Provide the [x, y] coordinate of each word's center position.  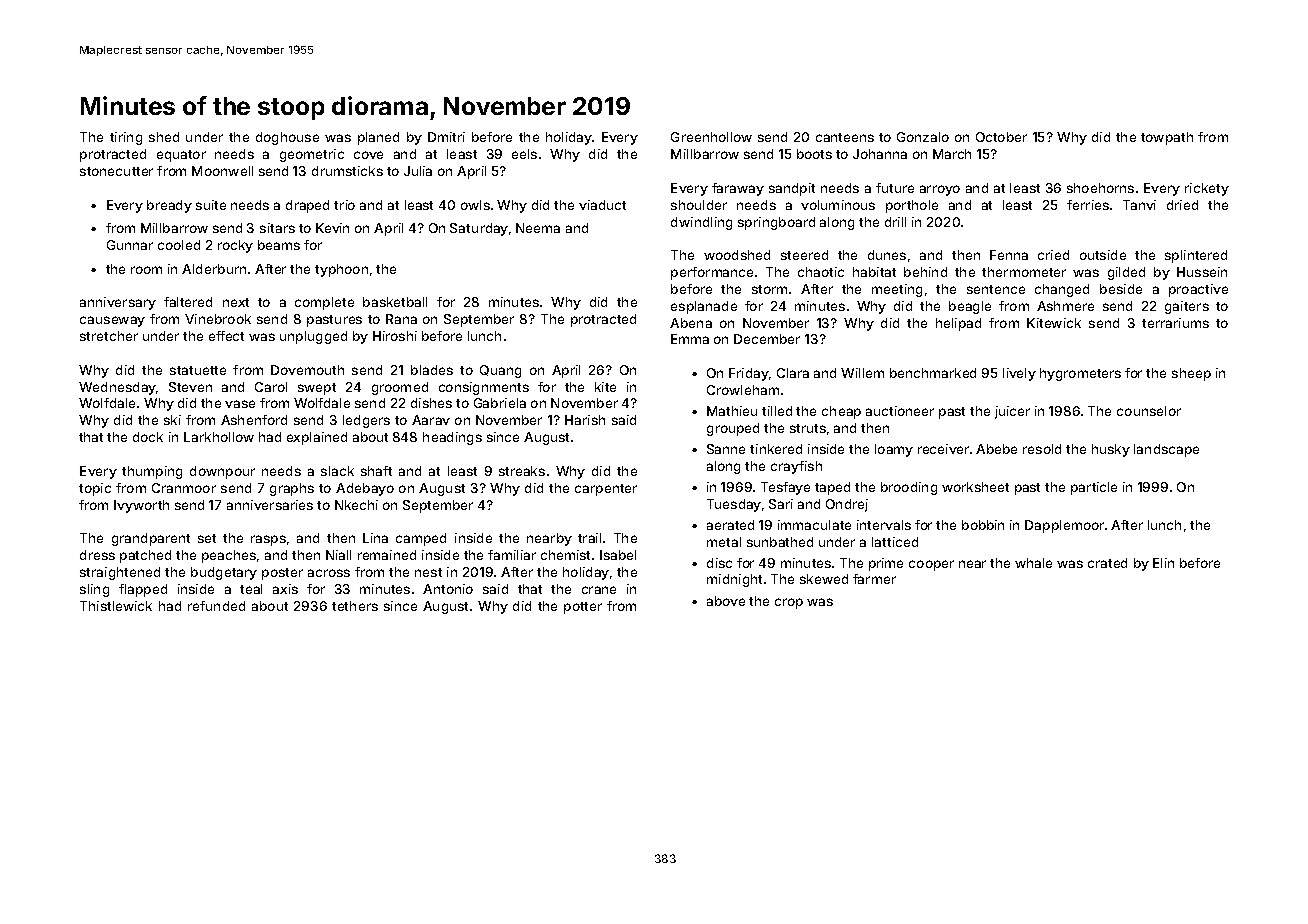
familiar [512, 555]
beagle [970, 307]
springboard [776, 223]
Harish [585, 420]
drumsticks [347, 171]
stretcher [109, 336]
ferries [1088, 205]
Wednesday [117, 388]
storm [769, 289]
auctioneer [900, 411]
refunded [216, 606]
